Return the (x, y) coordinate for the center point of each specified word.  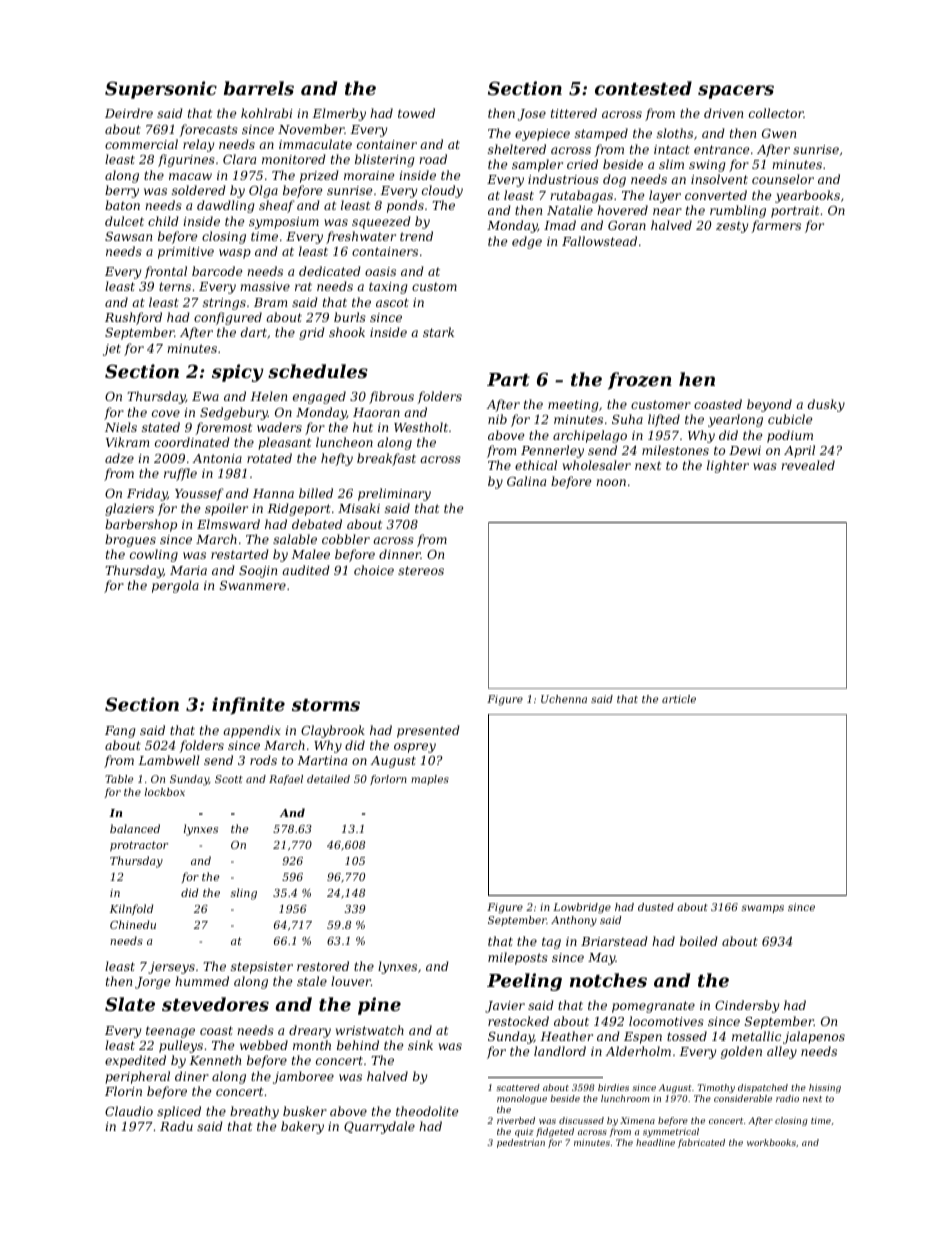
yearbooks (807, 196)
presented (428, 731)
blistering (384, 160)
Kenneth (215, 1060)
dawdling (225, 206)
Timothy (716, 1088)
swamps (763, 909)
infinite (248, 706)
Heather (566, 1036)
